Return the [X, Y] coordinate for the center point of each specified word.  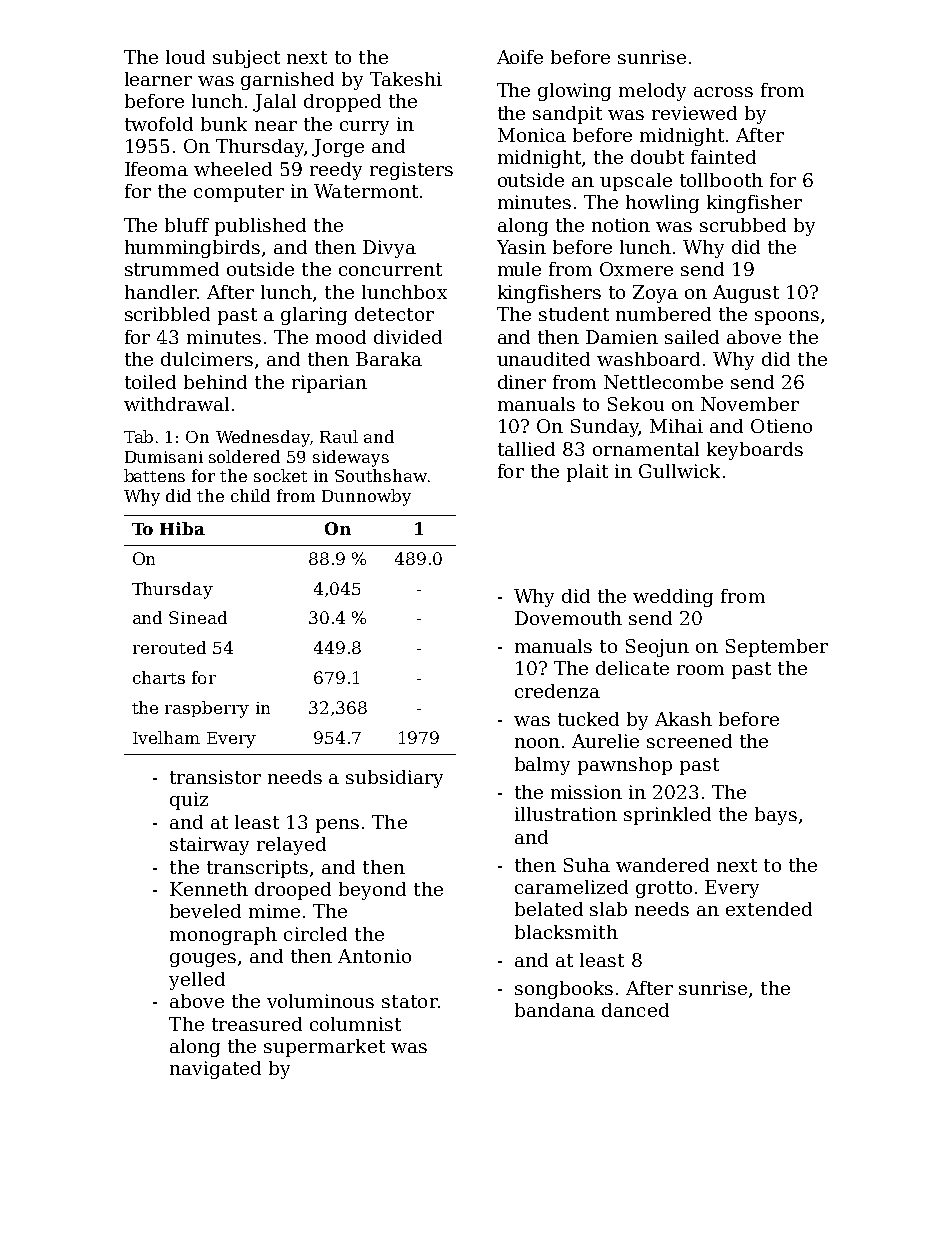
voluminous [320, 1001]
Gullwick [679, 471]
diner [522, 382]
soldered [244, 456]
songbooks [564, 990]
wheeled [233, 169]
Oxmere [636, 269]
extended [769, 909]
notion [621, 225]
